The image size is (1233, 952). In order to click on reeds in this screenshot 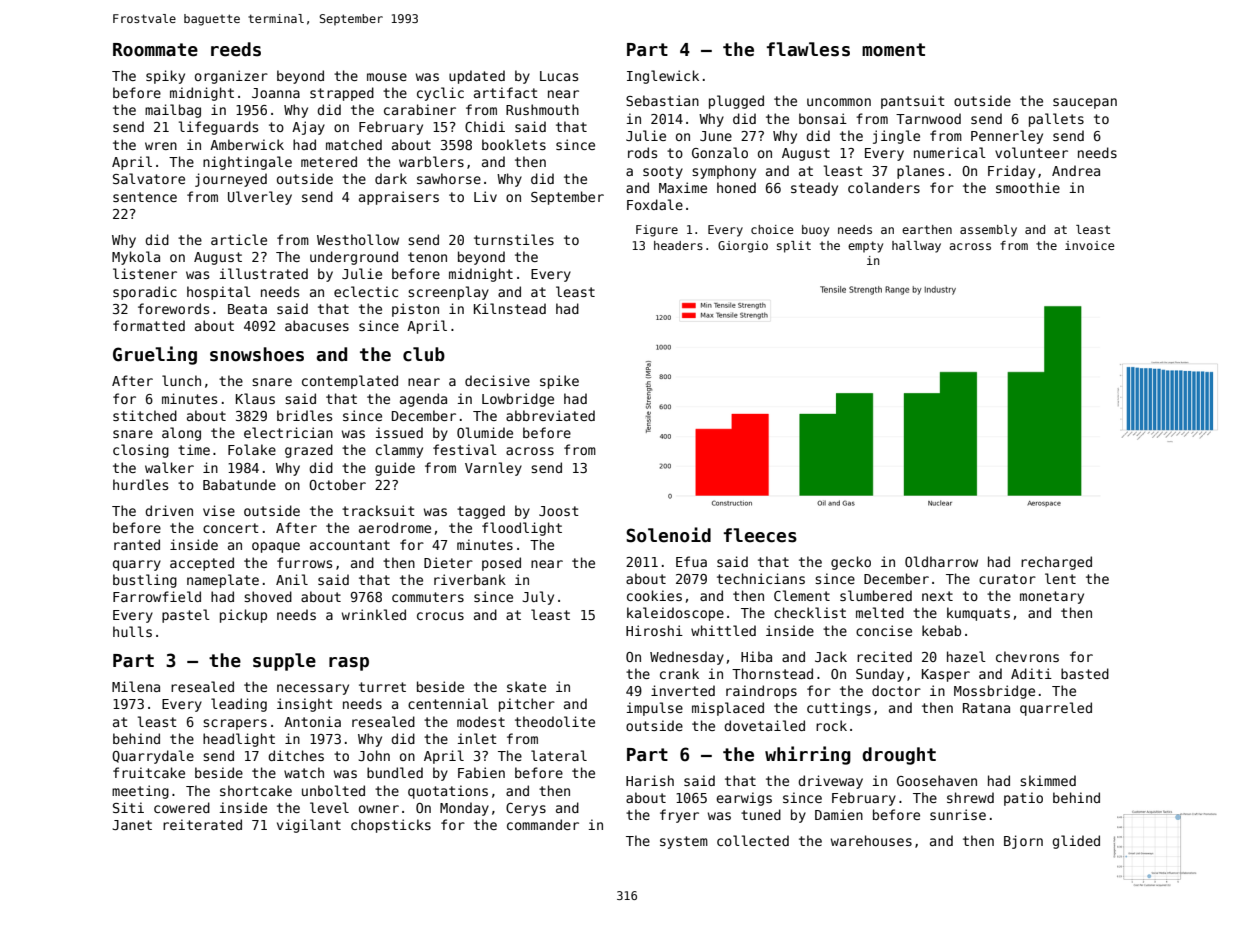, I will do `click(236, 49)`.
